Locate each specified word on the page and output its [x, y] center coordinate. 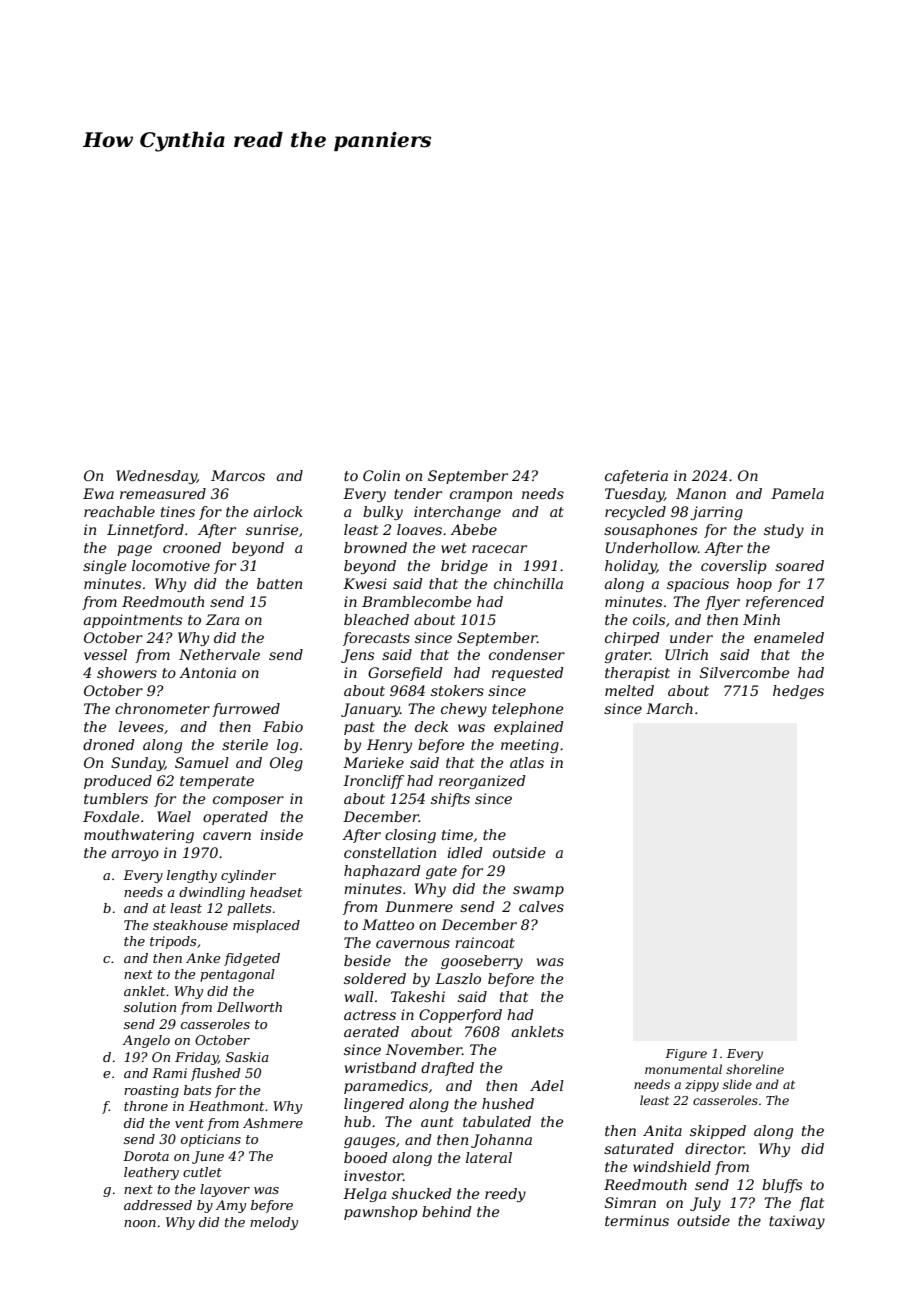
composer [248, 801]
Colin [381, 475]
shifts [450, 800]
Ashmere [273, 1123]
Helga [364, 1195]
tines [178, 511]
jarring [716, 513]
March [669, 708]
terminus [637, 1220]
